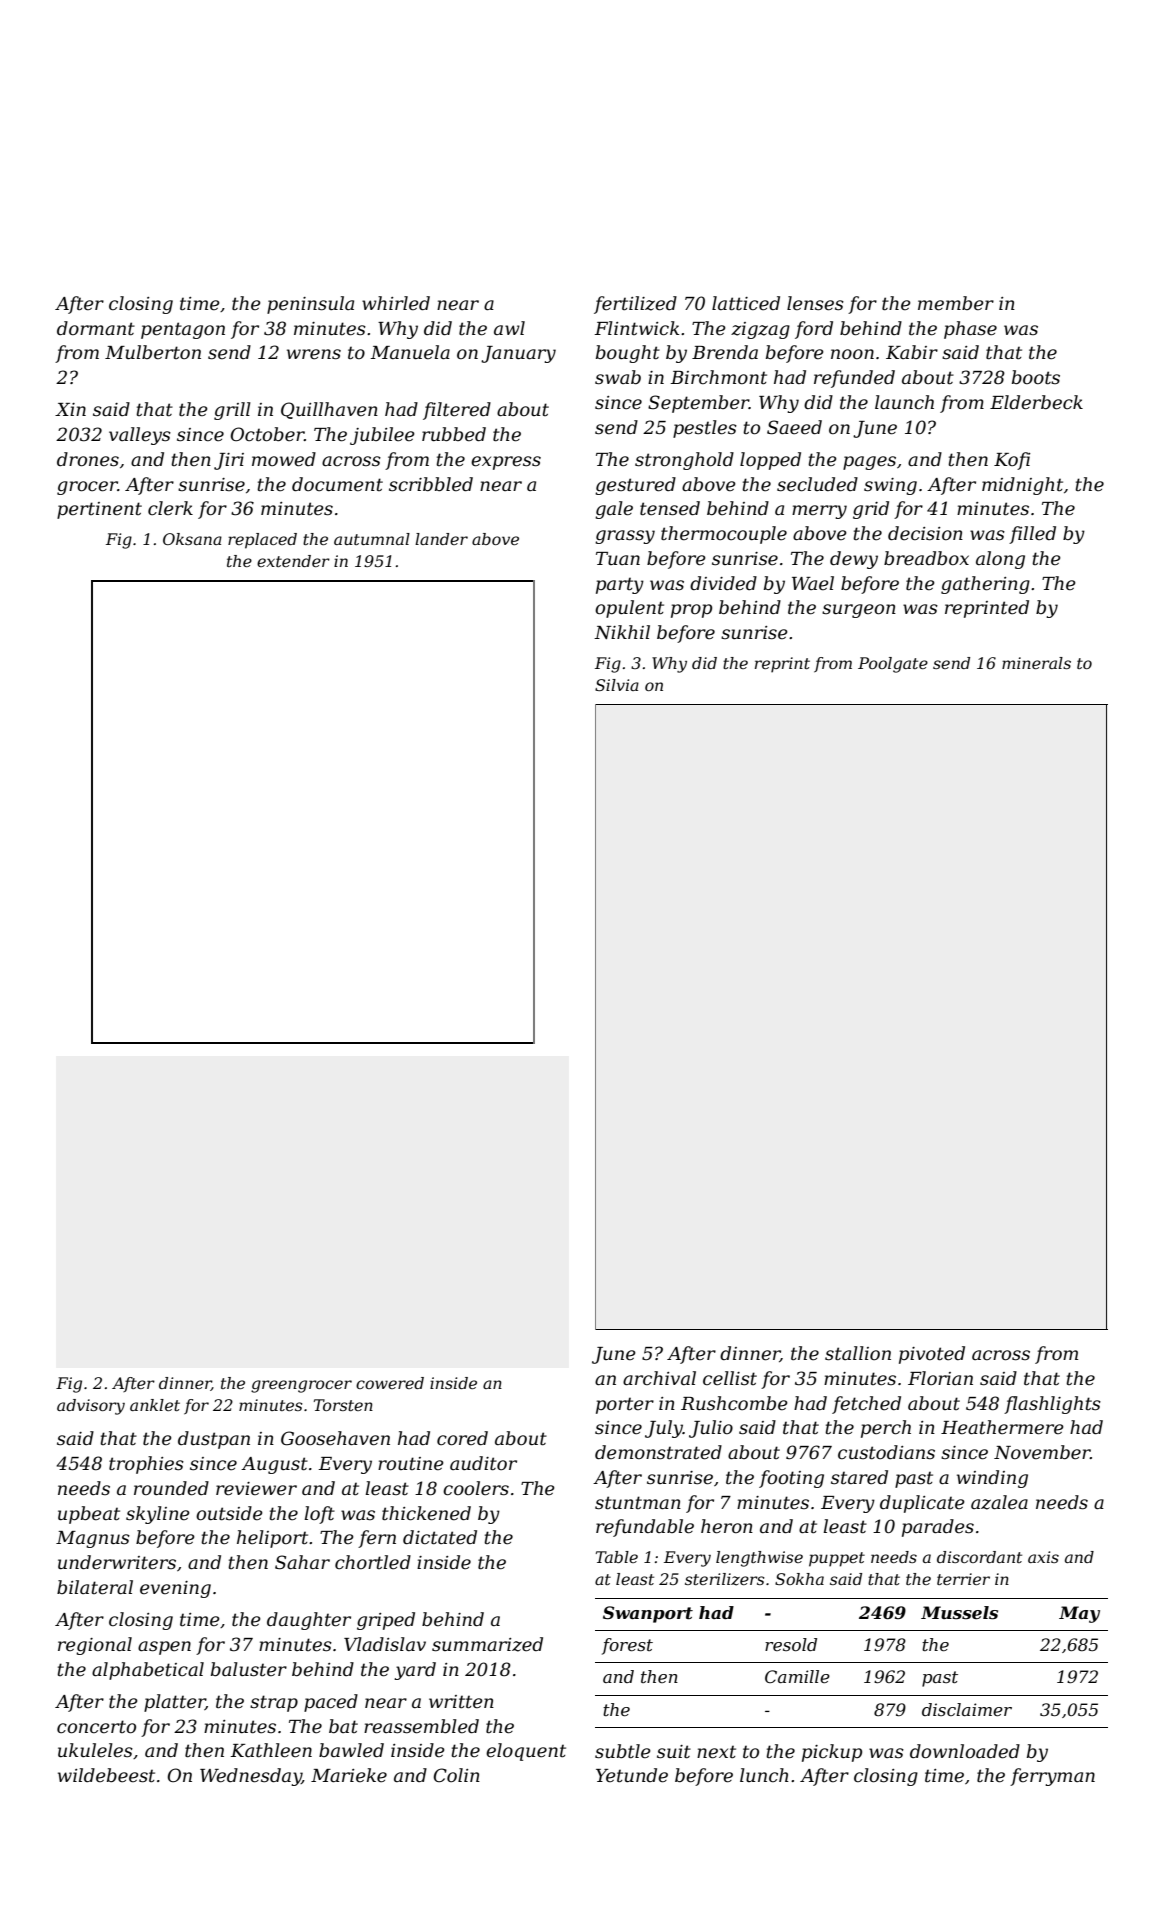 Image resolution: width=1164 pixels, height=1917 pixels. Describe the element at coordinates (1036, 663) in the image. I see `minerals` at that location.
